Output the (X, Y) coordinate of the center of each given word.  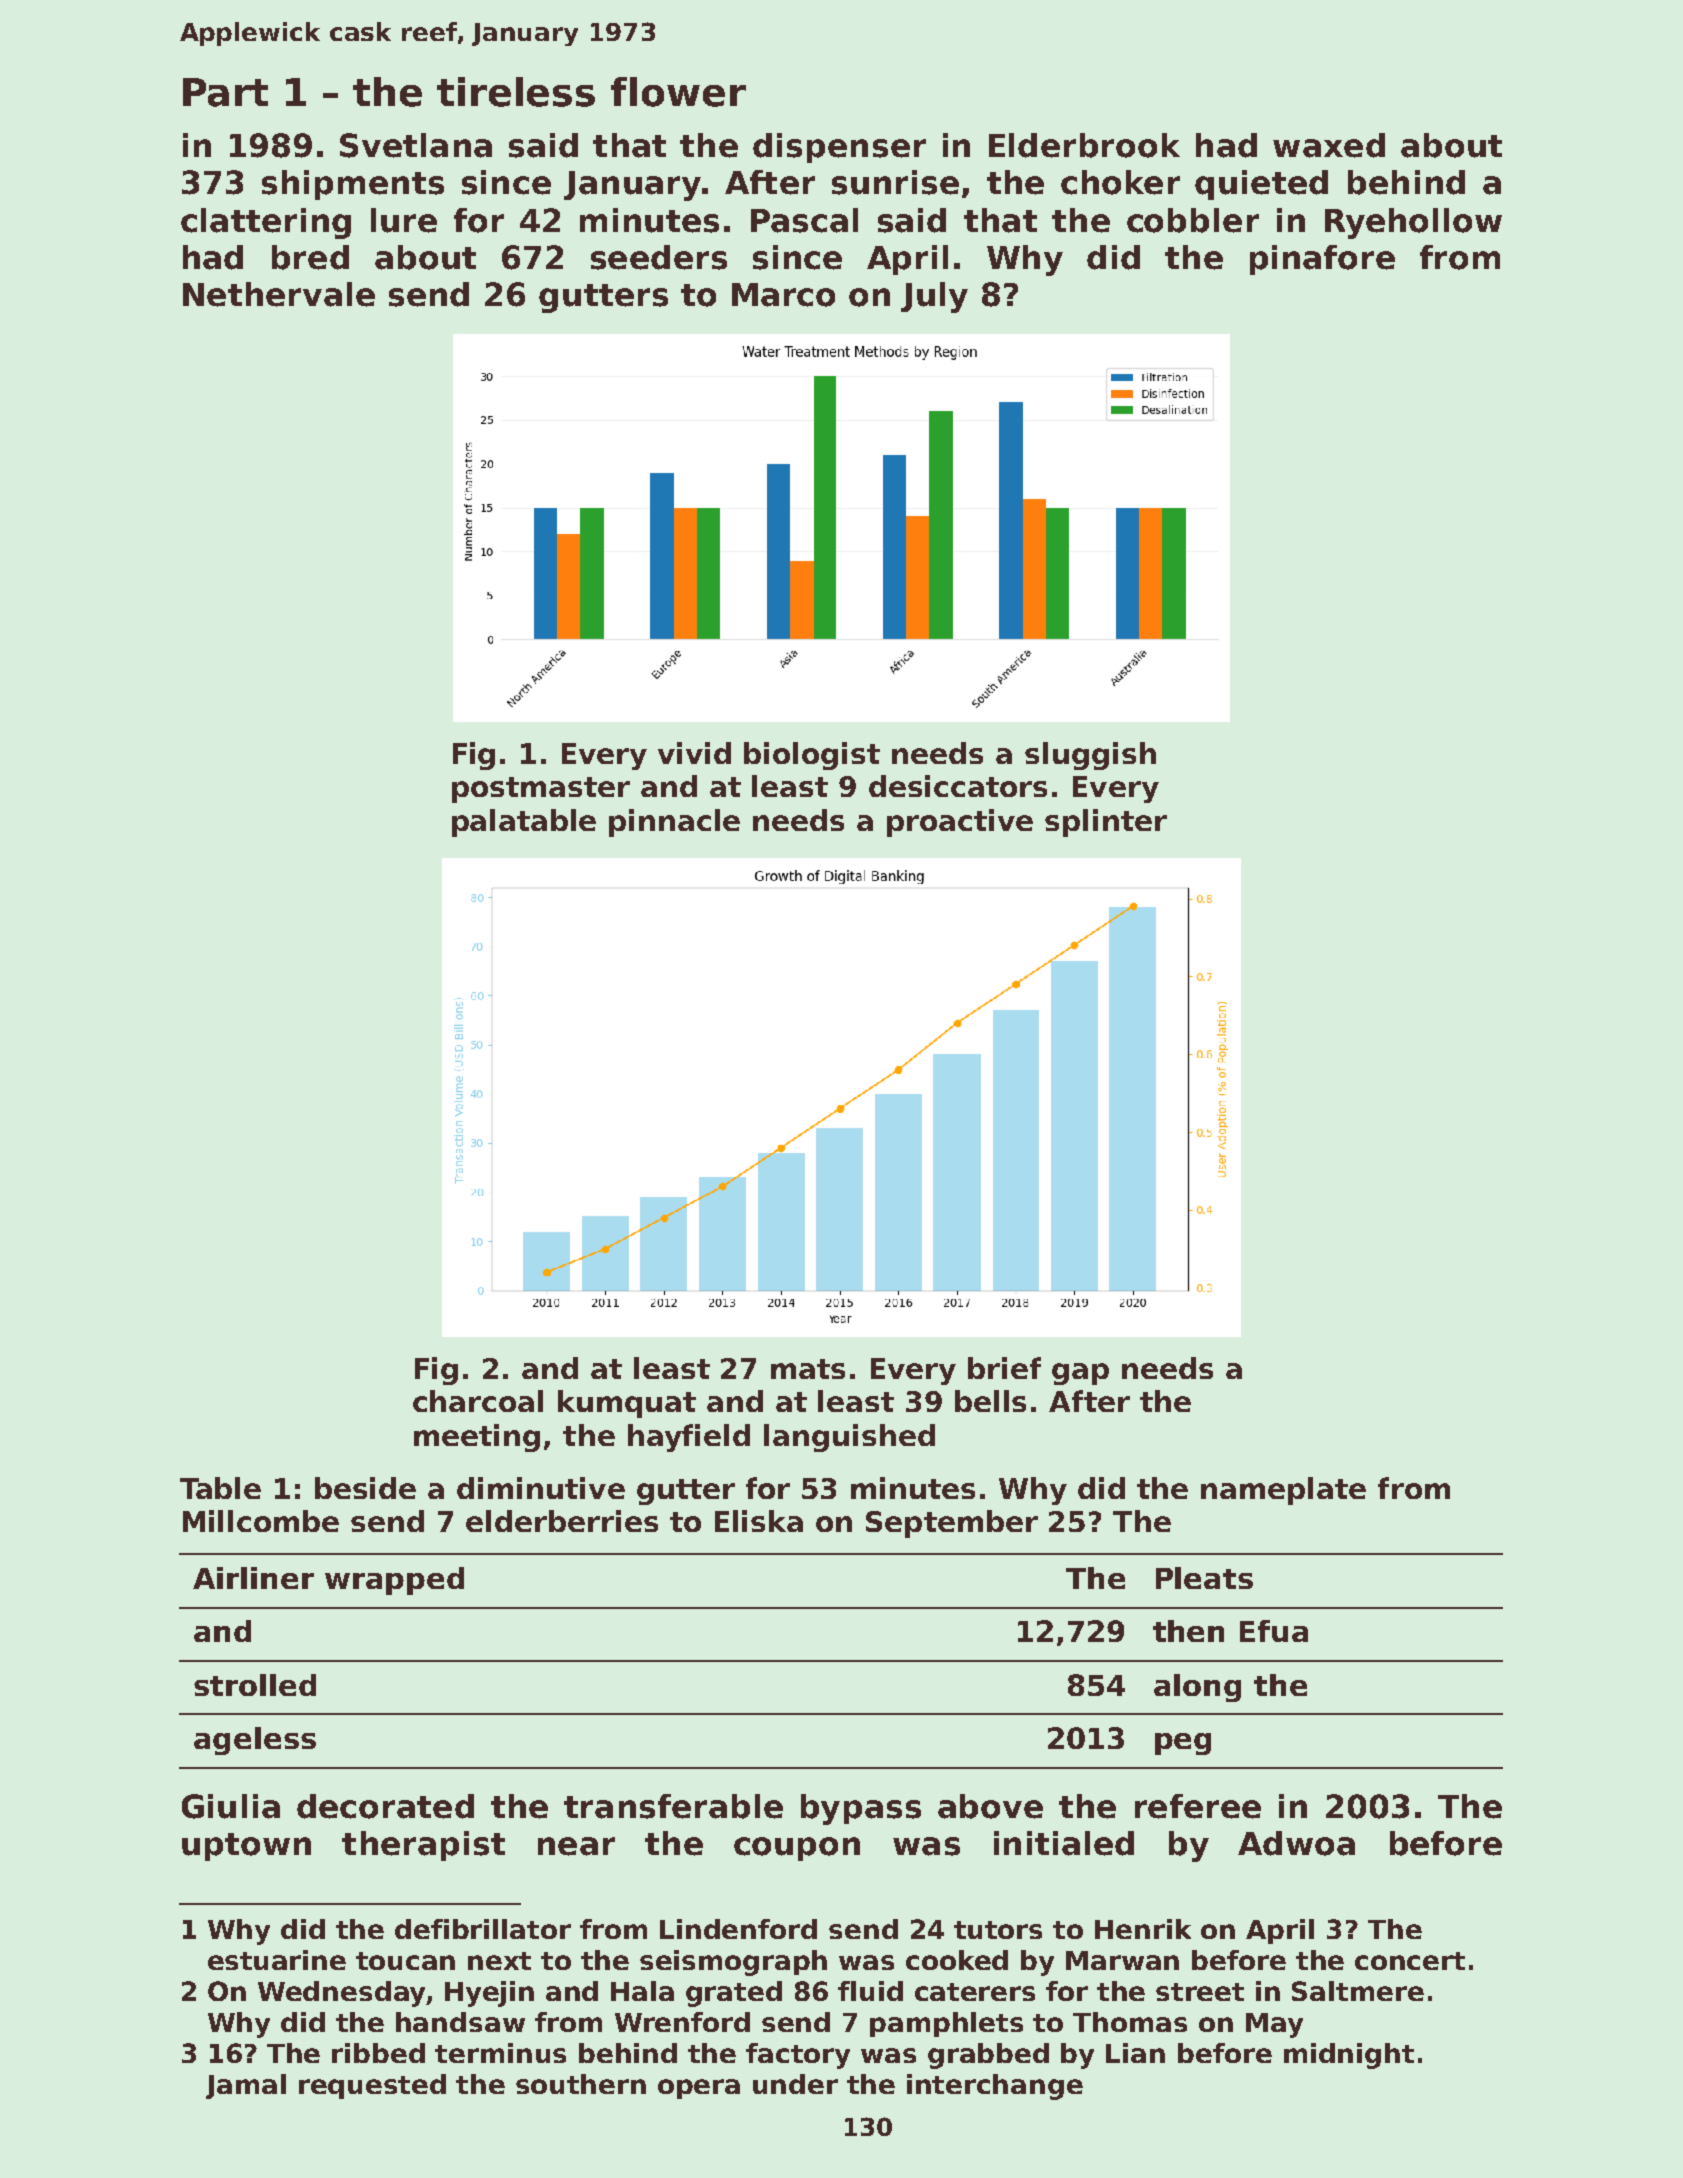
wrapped (394, 1581)
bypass (861, 1809)
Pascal (804, 220)
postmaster (541, 790)
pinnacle (674, 823)
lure (404, 220)
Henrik (1143, 1929)
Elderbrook (1084, 145)
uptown (246, 1847)
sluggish (1090, 756)
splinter (1106, 823)
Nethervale (279, 294)
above (990, 1806)
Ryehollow (1413, 223)
